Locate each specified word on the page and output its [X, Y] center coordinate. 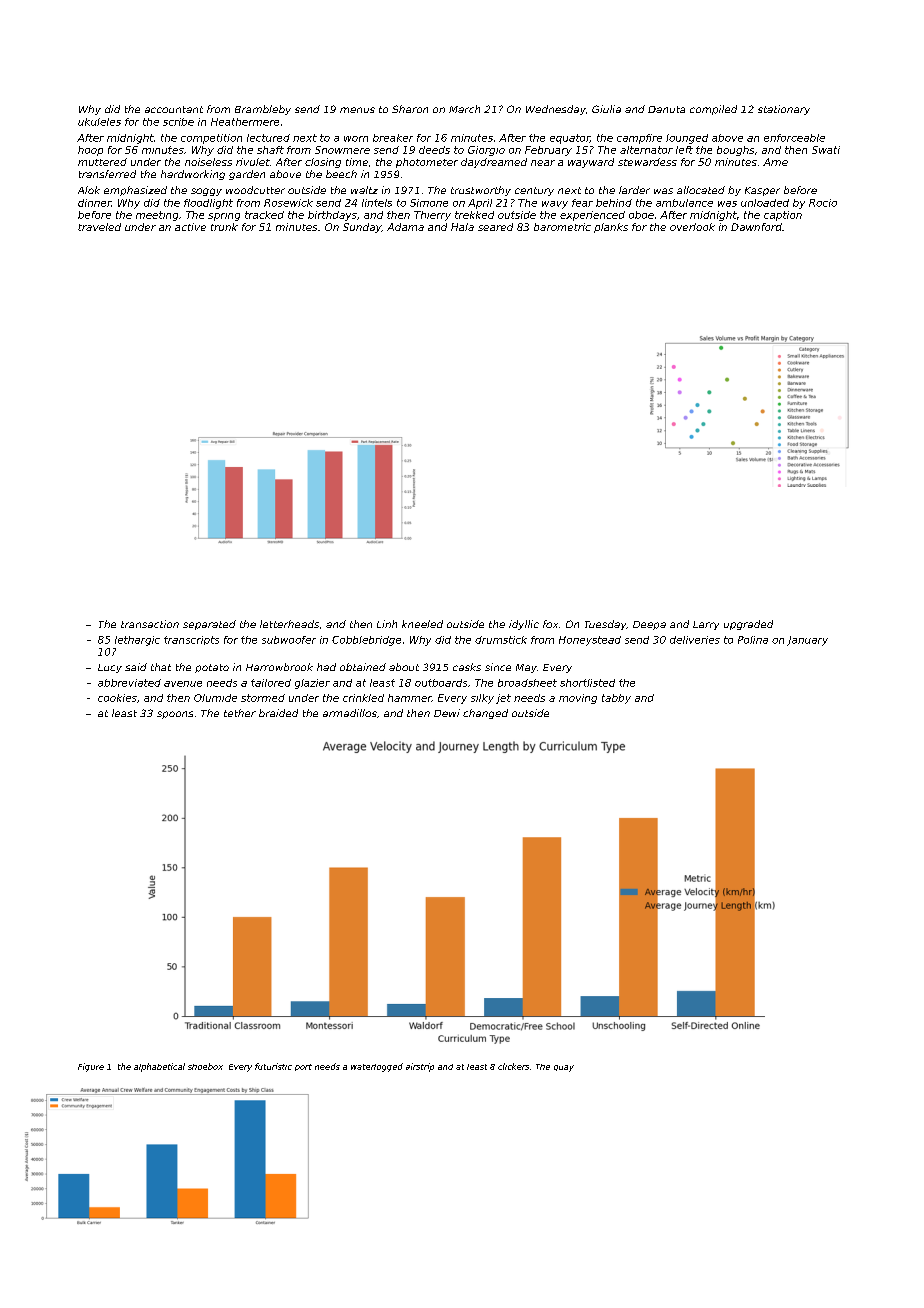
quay [564, 1068]
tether [240, 713]
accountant [174, 109]
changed [485, 714]
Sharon [410, 109]
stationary [784, 110]
